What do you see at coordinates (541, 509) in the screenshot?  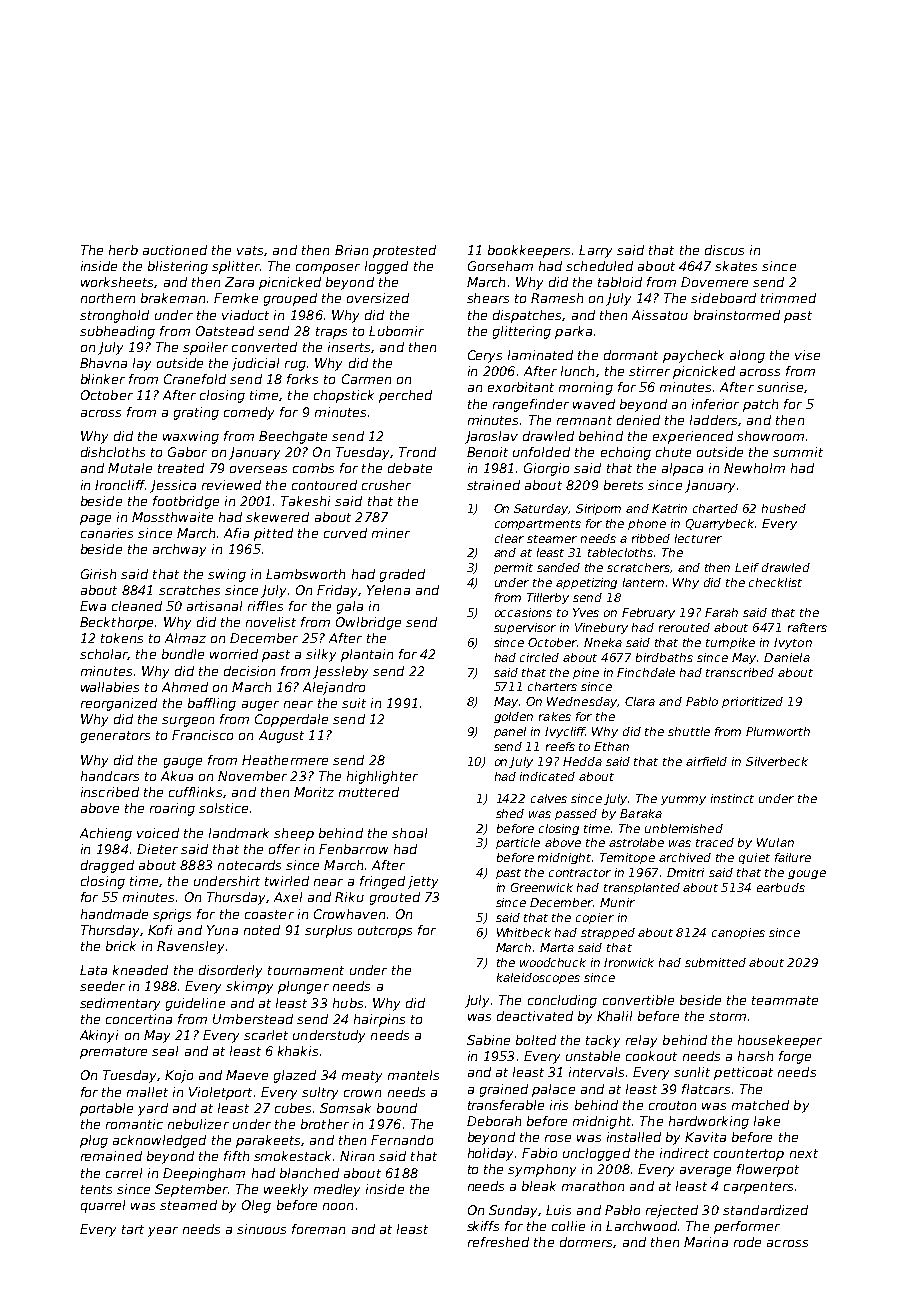 I see `Saturday` at bounding box center [541, 509].
